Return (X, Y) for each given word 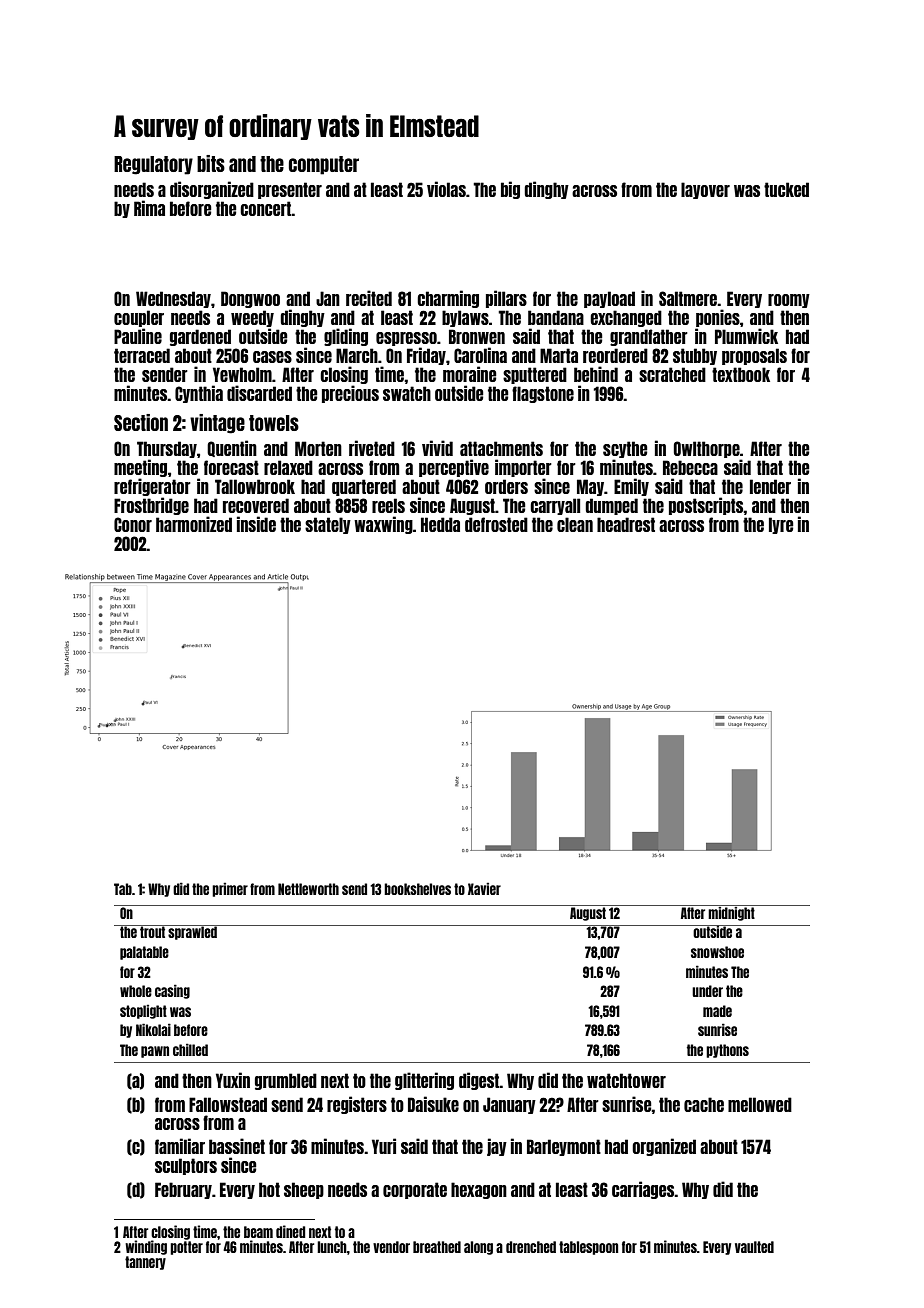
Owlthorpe (707, 449)
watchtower (626, 1080)
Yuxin (233, 1080)
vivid (437, 448)
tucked (786, 189)
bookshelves (417, 889)
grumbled (286, 1081)
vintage (217, 424)
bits (211, 163)
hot (269, 1189)
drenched (531, 1247)
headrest (626, 524)
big (510, 190)
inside (256, 524)
